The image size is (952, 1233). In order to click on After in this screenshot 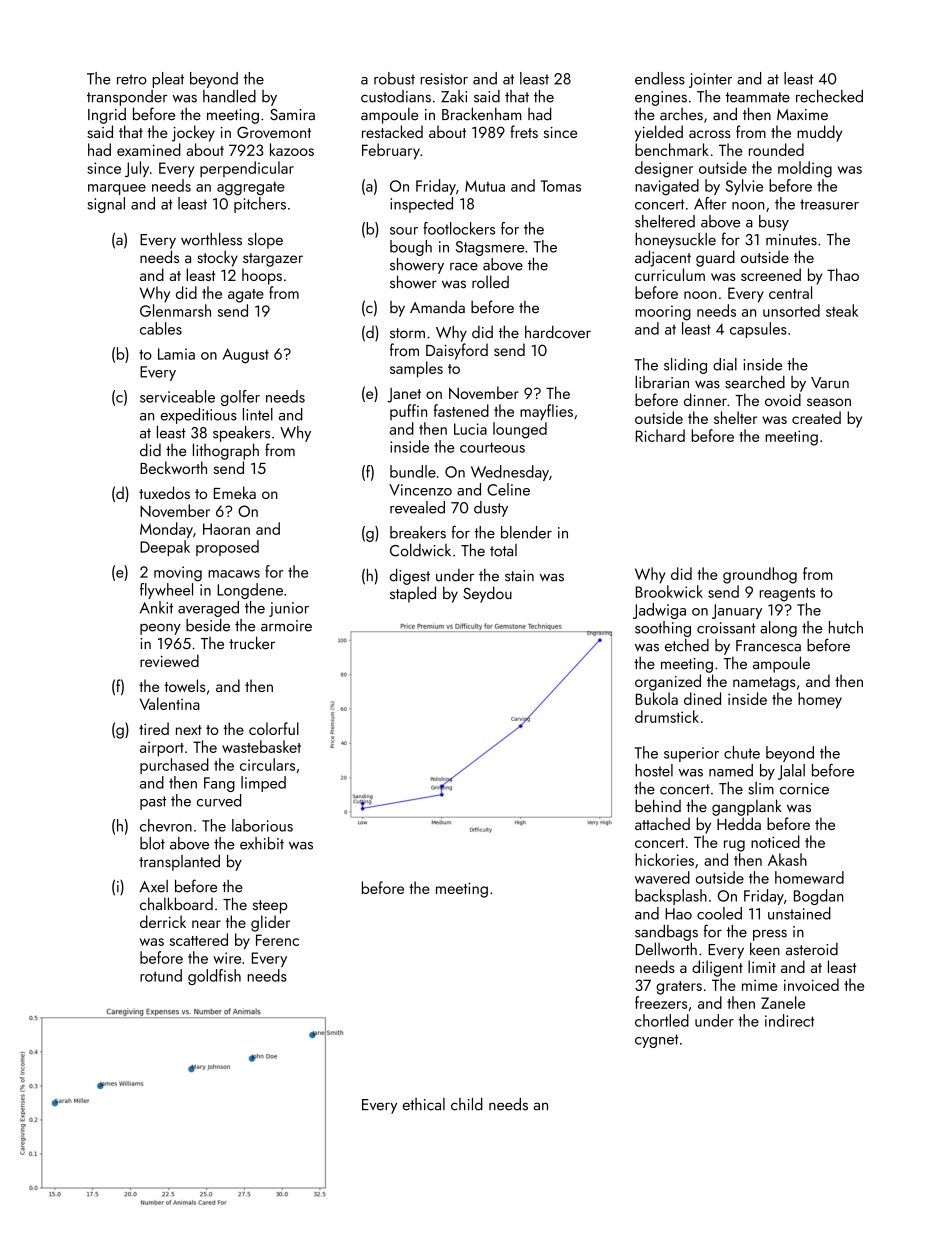, I will do `click(710, 203)`.
